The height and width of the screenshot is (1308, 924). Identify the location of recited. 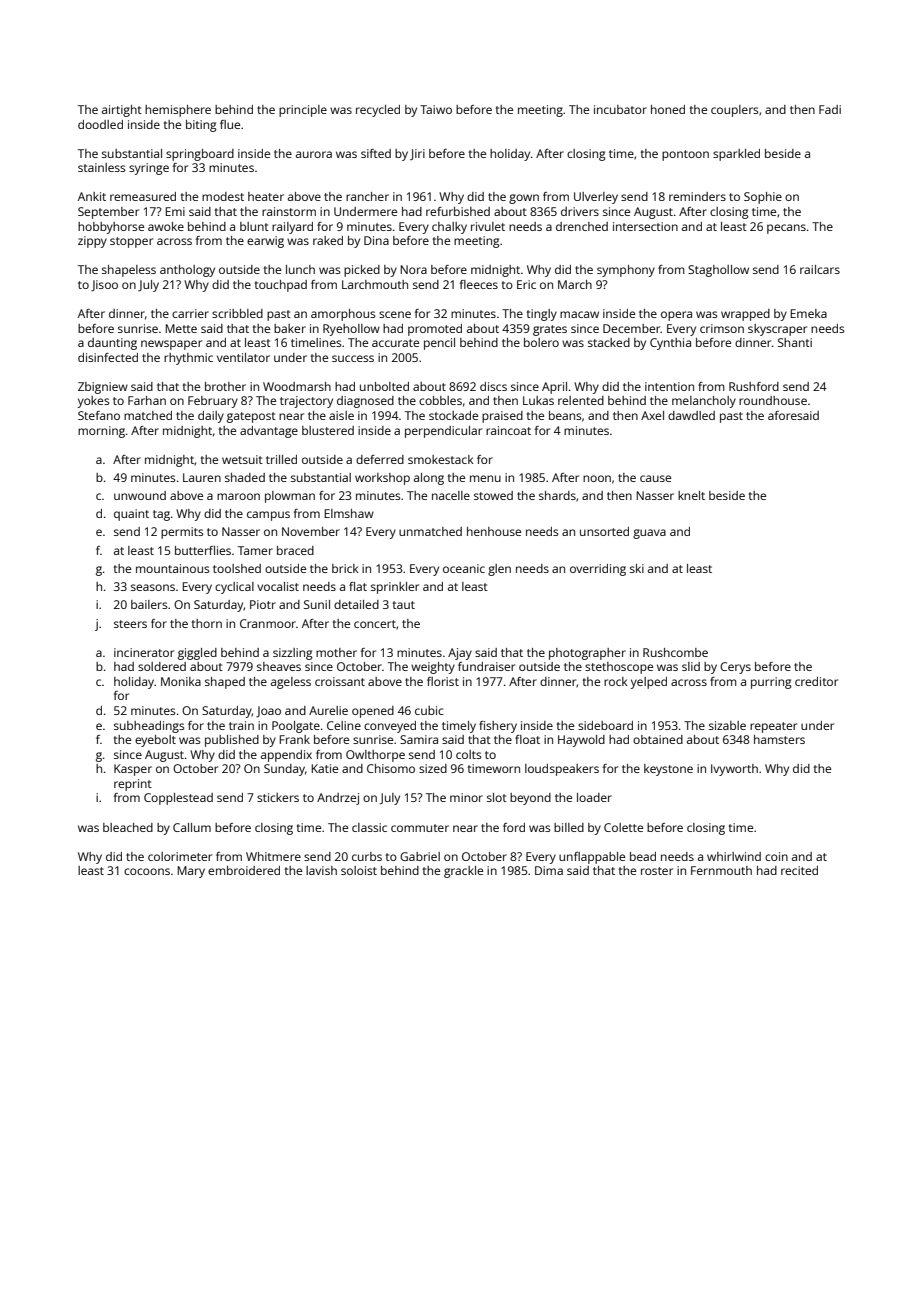
(799, 870).
